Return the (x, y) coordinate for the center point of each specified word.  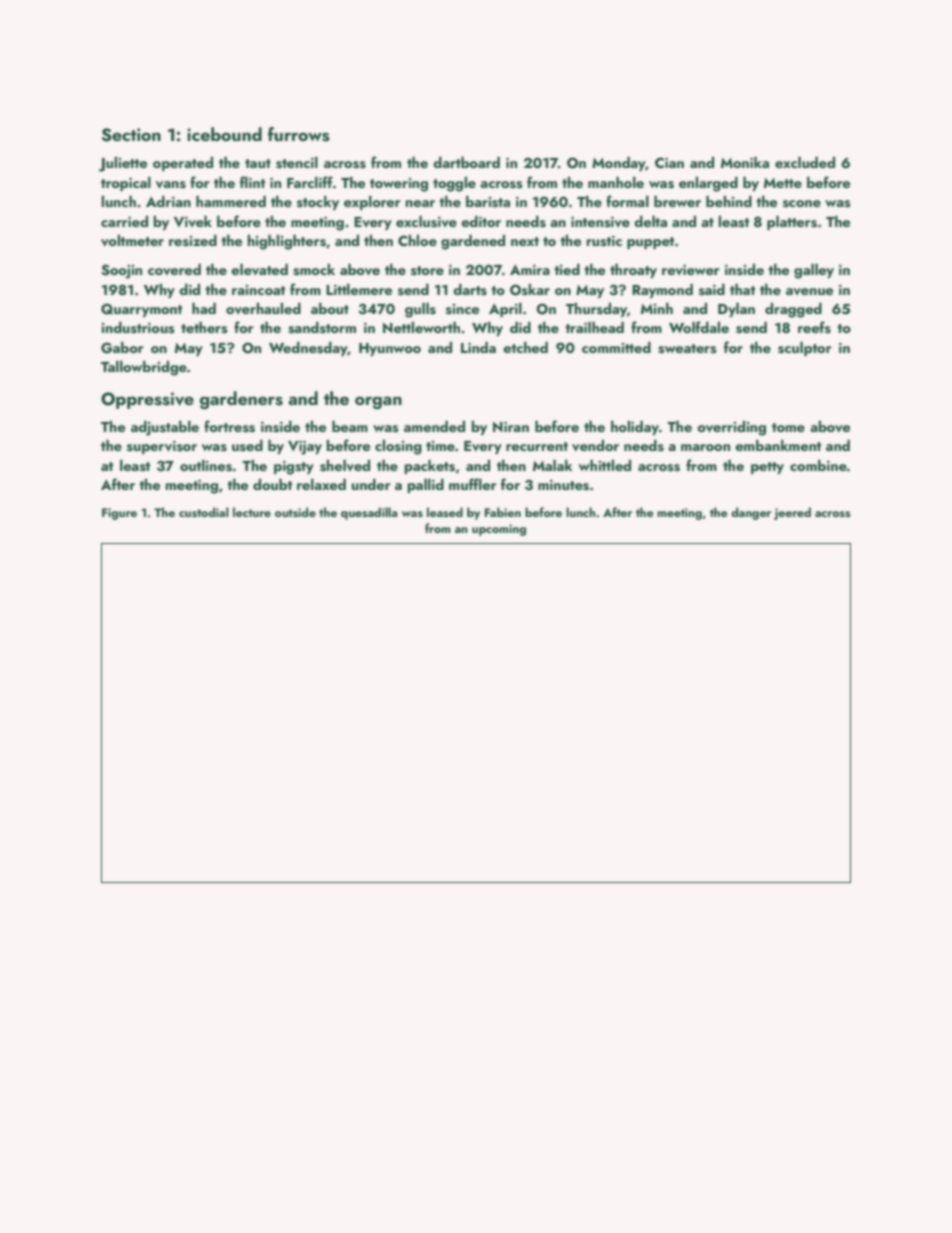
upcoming (499, 530)
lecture (252, 512)
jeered (792, 513)
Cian (669, 162)
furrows (299, 134)
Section (131, 135)
